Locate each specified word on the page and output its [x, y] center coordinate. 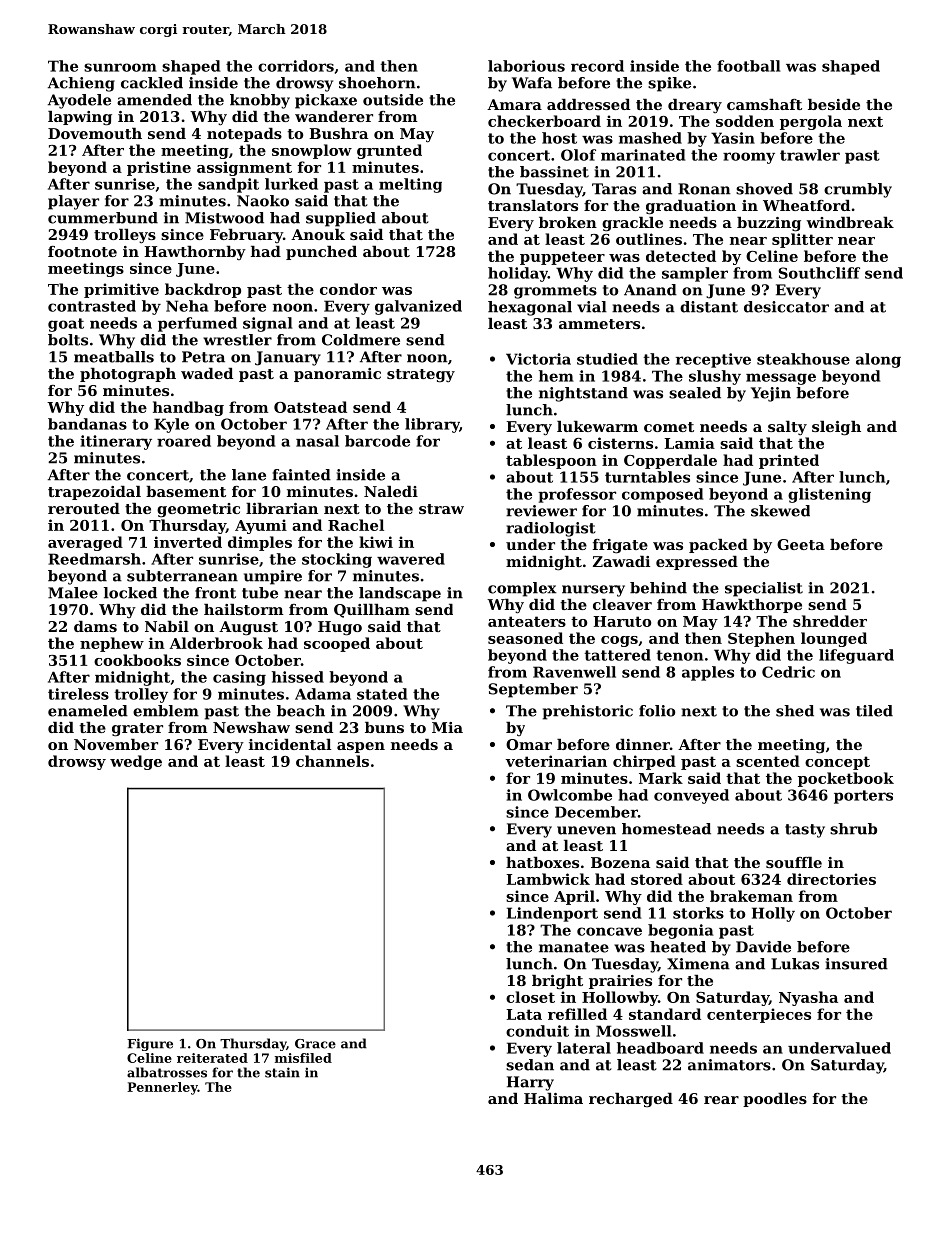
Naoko [263, 201]
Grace [315, 1044]
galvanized [418, 307]
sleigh [836, 428]
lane [249, 475]
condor [348, 289]
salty [787, 428]
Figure [150, 1044]
